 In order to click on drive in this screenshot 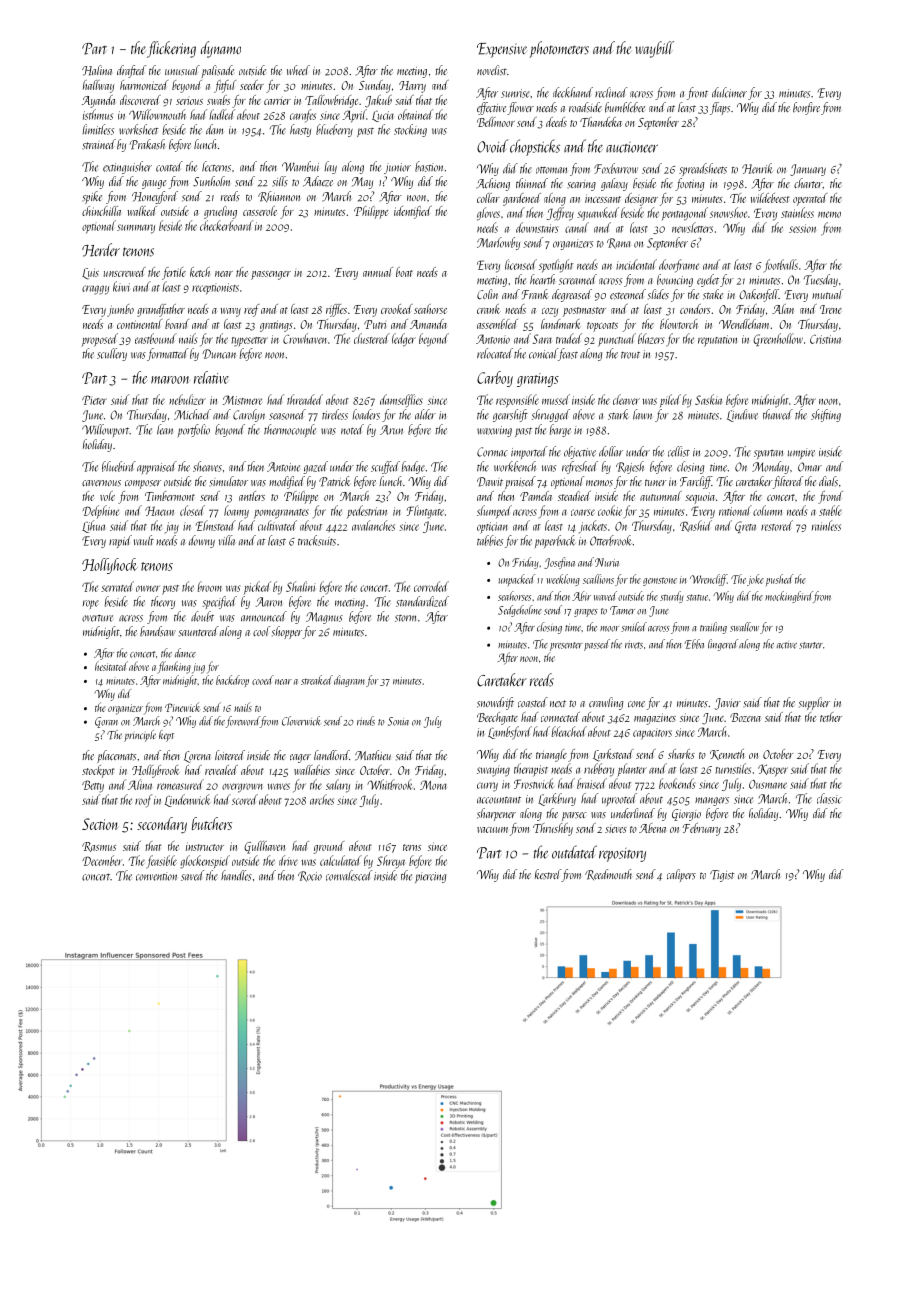, I will do `click(288, 860)`.
